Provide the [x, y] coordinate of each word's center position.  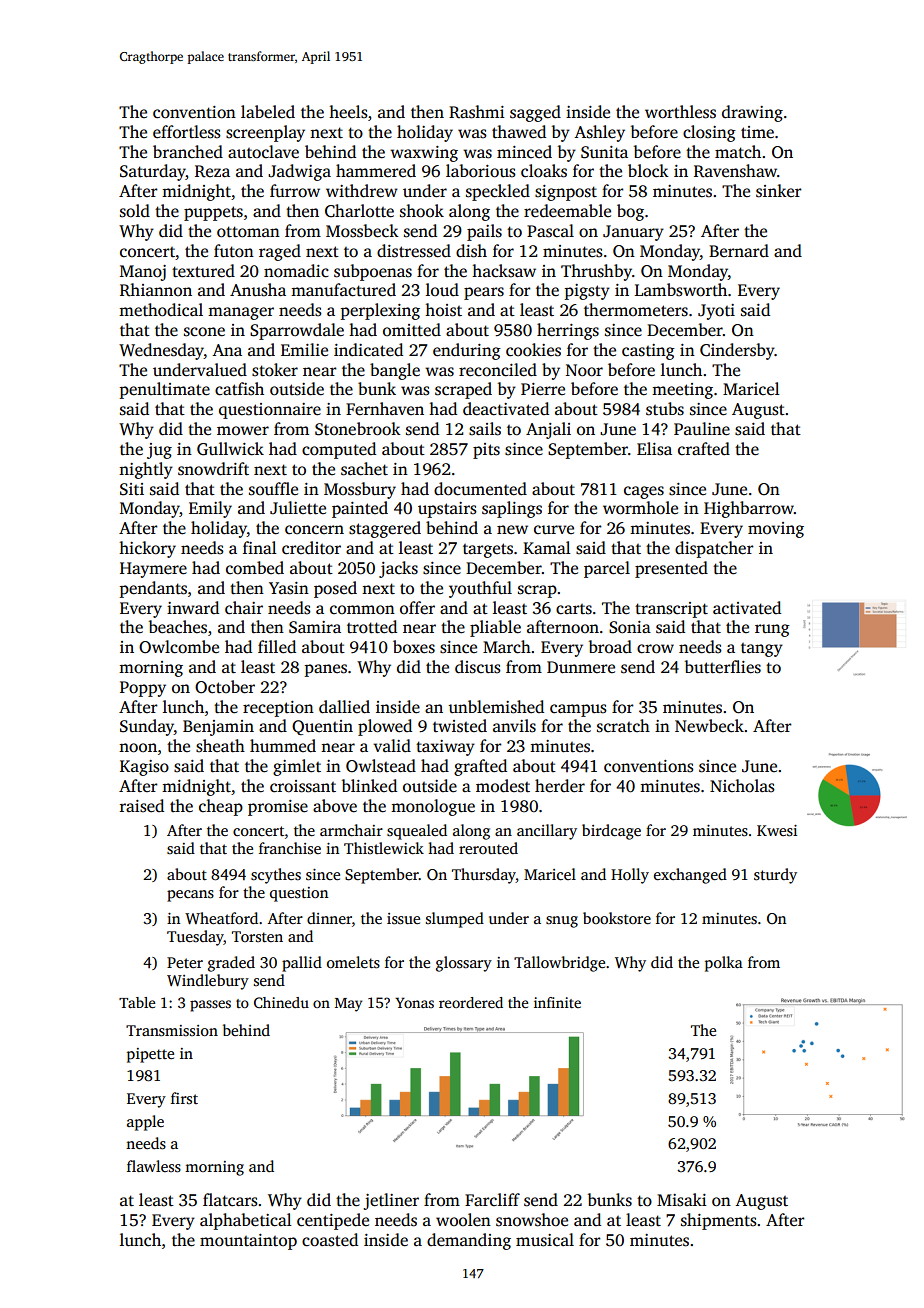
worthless [680, 112]
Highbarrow [749, 509]
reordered [471, 1002]
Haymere [153, 570]
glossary [464, 964]
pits [486, 451]
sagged [535, 113]
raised [142, 806]
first [184, 1098]
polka [724, 964]
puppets [213, 213]
